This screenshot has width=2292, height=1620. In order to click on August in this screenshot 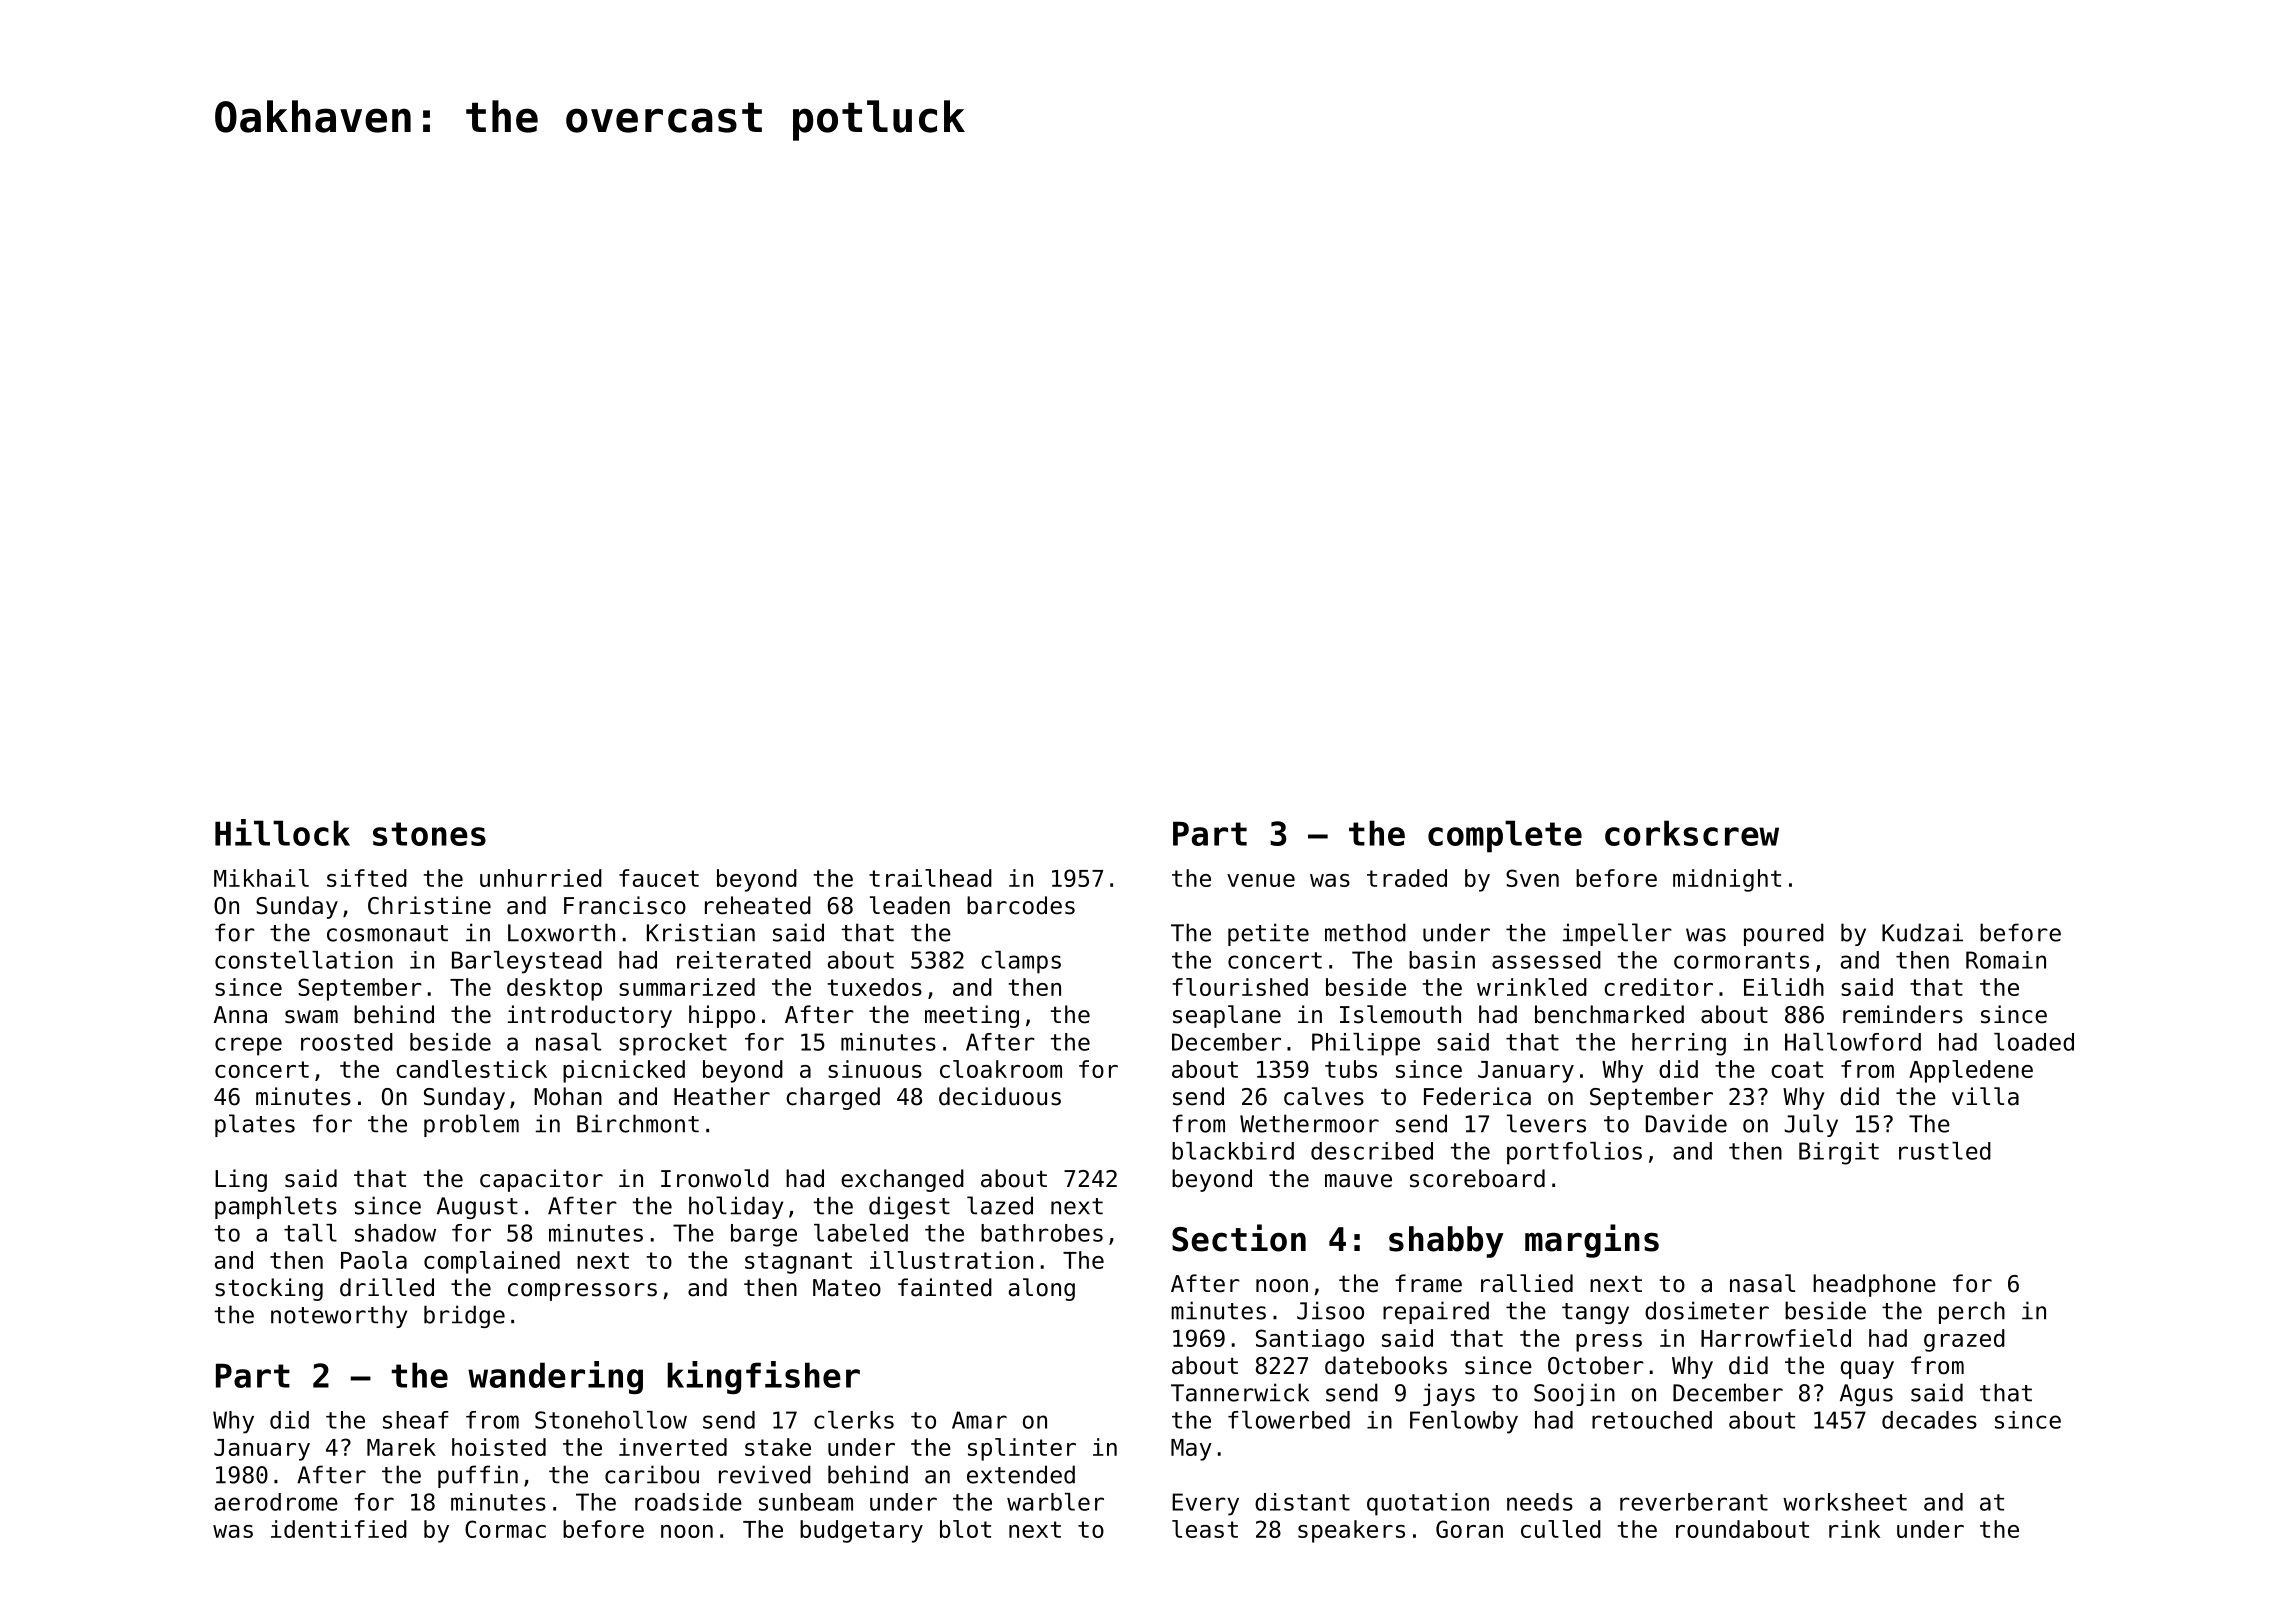, I will do `click(477, 1208)`.
